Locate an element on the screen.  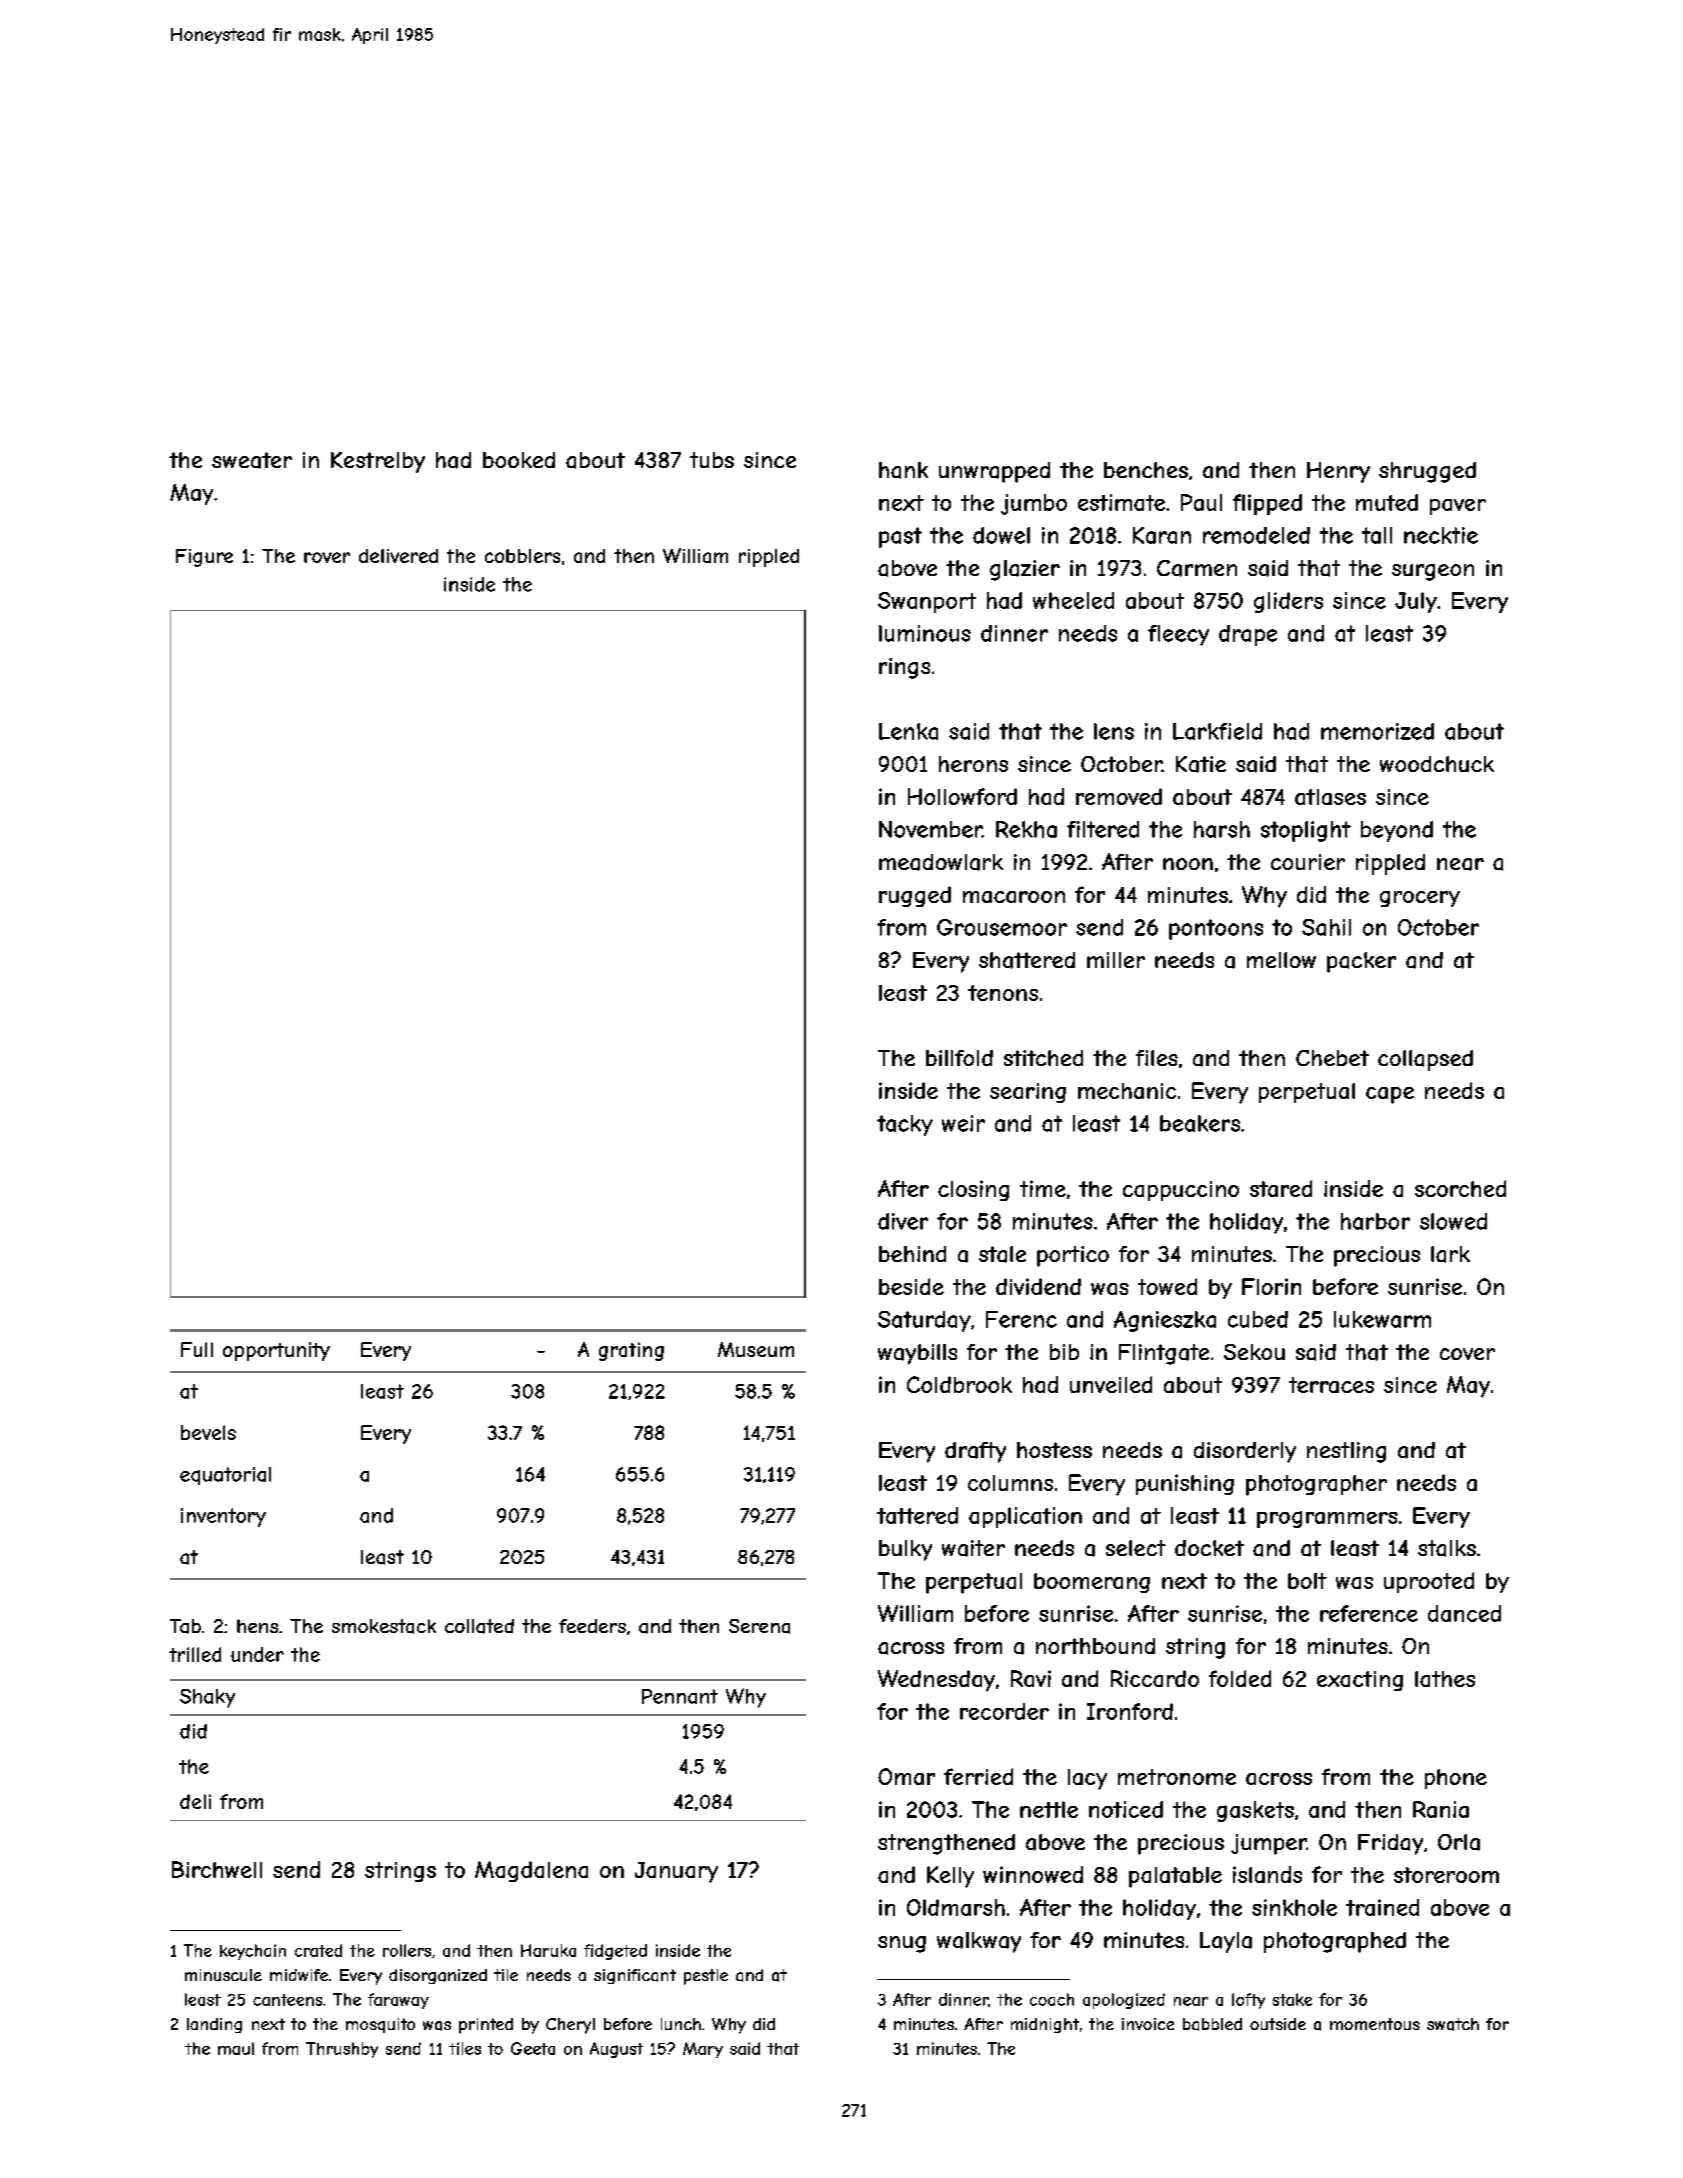
Omar is located at coordinates (906, 1776).
